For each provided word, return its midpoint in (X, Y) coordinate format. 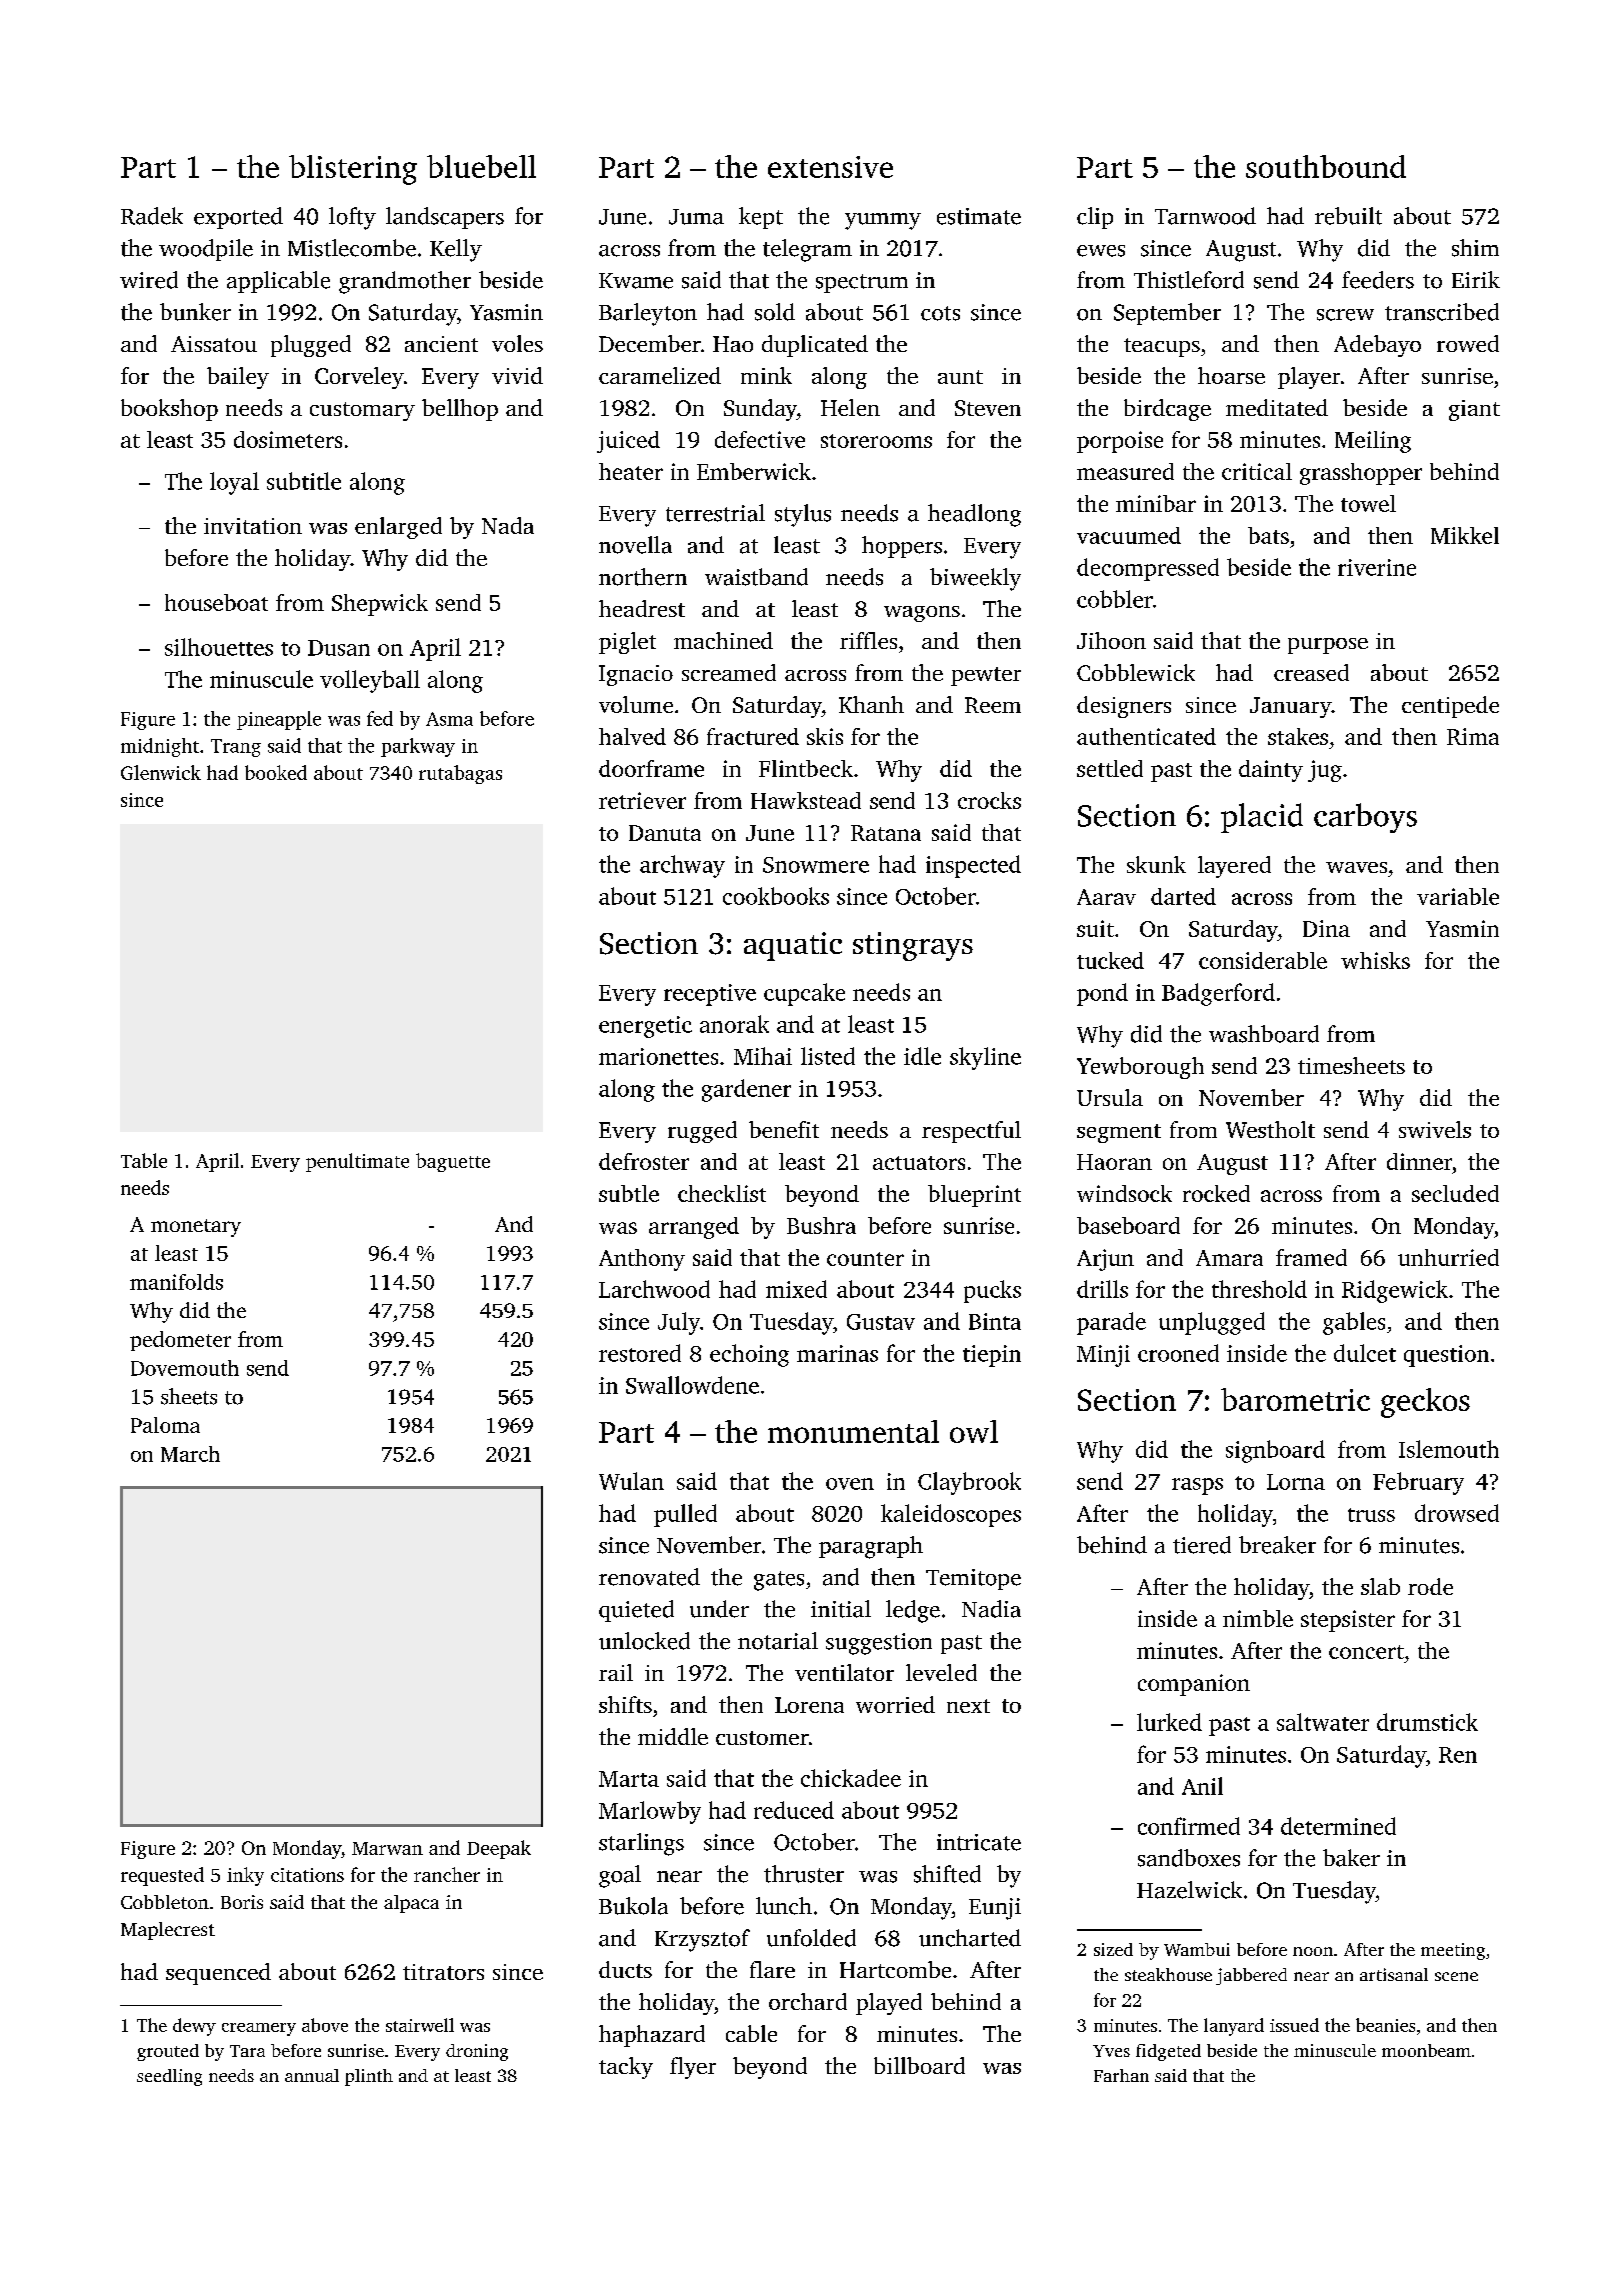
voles (517, 343)
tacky (626, 2068)
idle (922, 1056)
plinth (369, 2077)
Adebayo (1377, 346)
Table (144, 1160)
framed (1311, 1257)
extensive (830, 167)
